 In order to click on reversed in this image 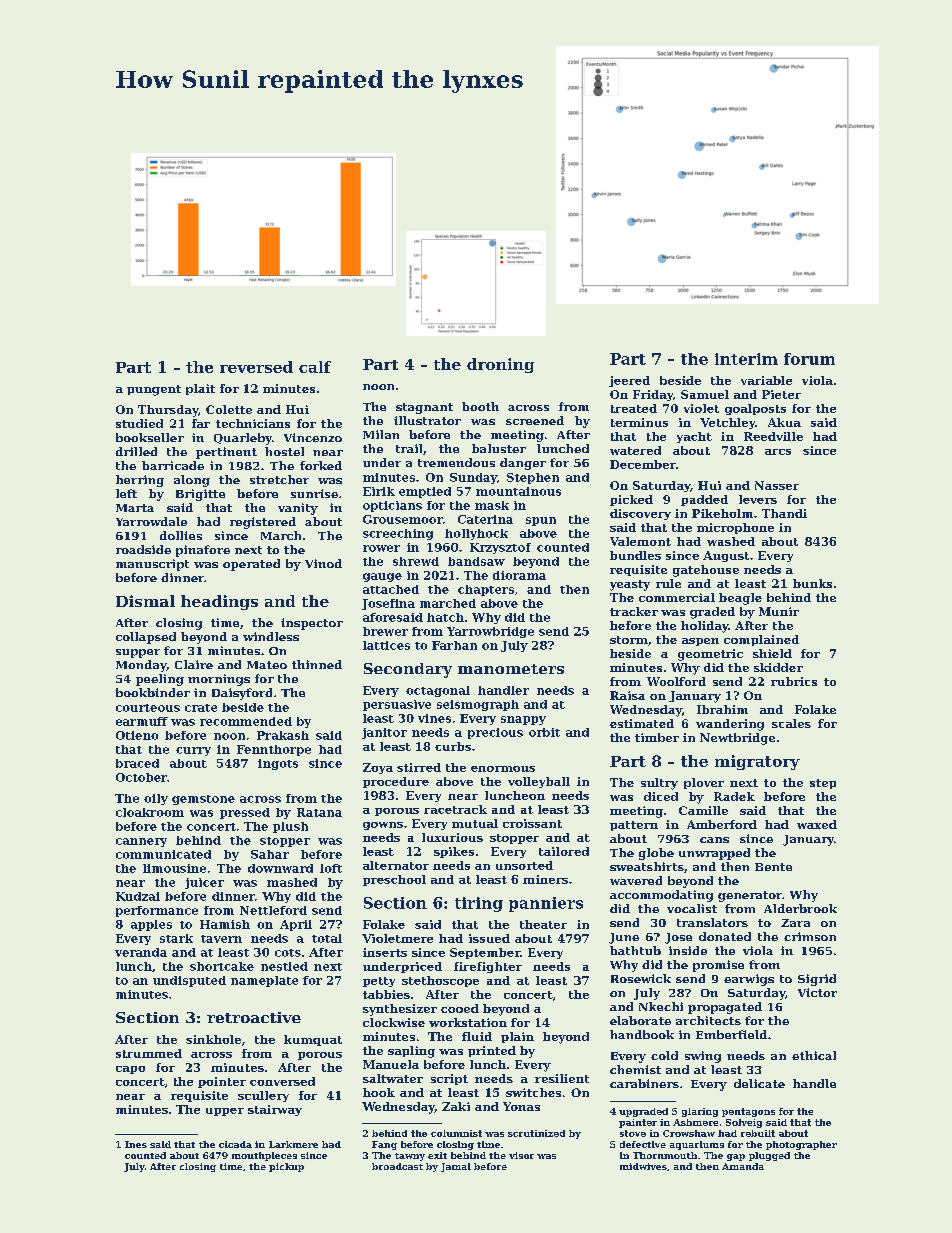, I will do `click(256, 367)`.
